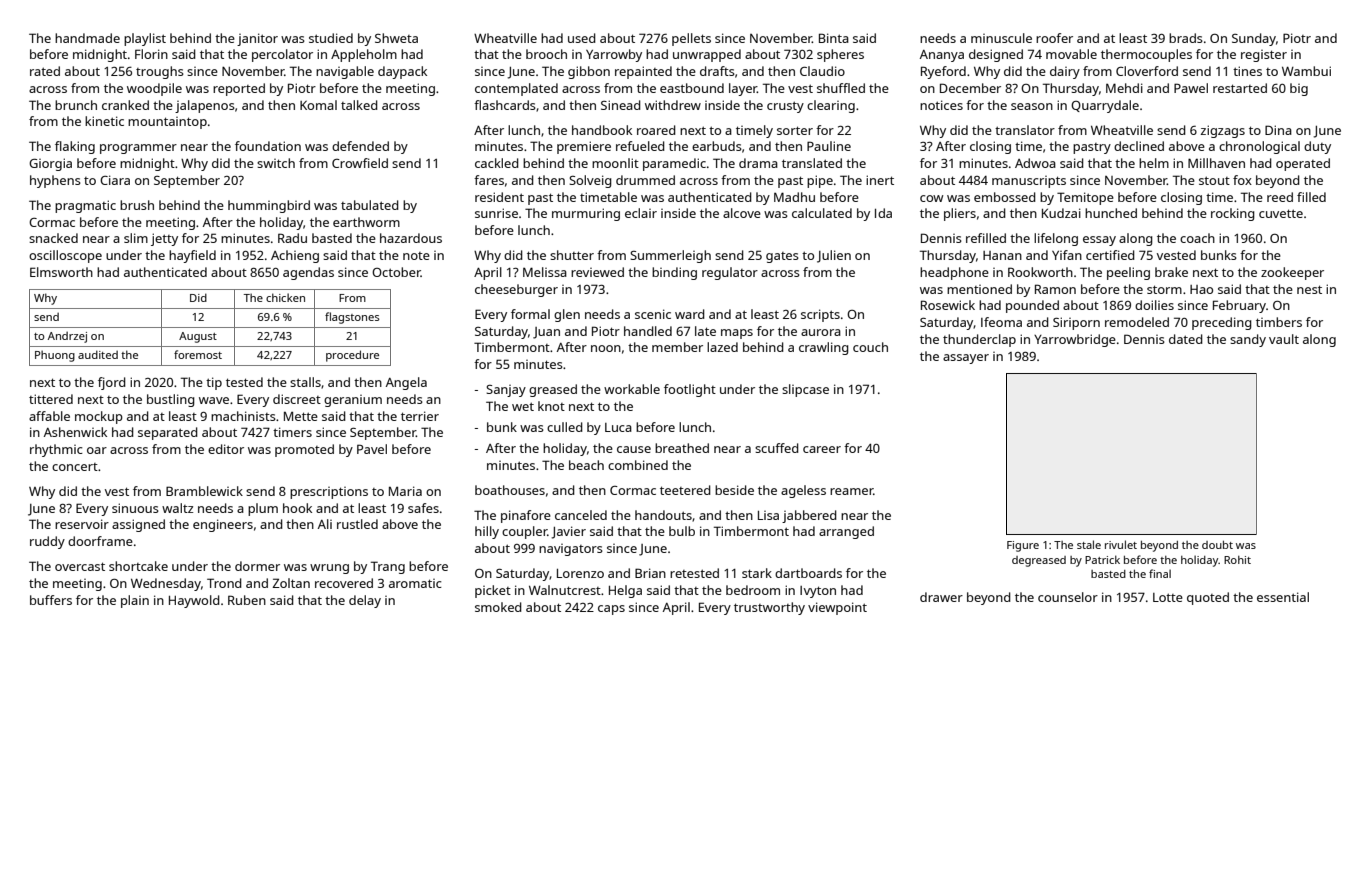 Image resolution: width=1372 pixels, height=887 pixels. Describe the element at coordinates (618, 427) in the document. I see `Luca` at that location.
